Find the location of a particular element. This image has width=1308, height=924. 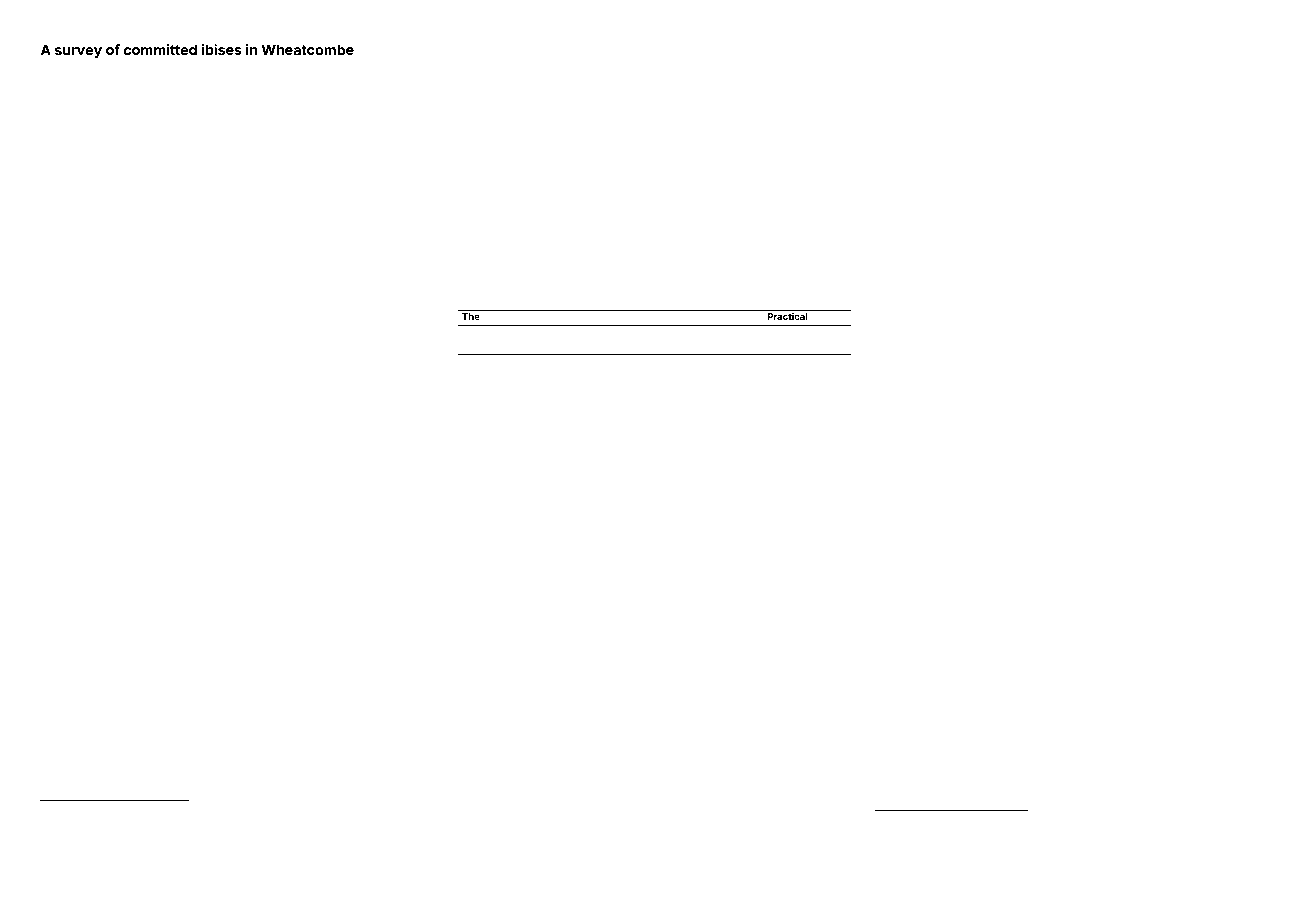

refunded is located at coordinates (1088, 228).
